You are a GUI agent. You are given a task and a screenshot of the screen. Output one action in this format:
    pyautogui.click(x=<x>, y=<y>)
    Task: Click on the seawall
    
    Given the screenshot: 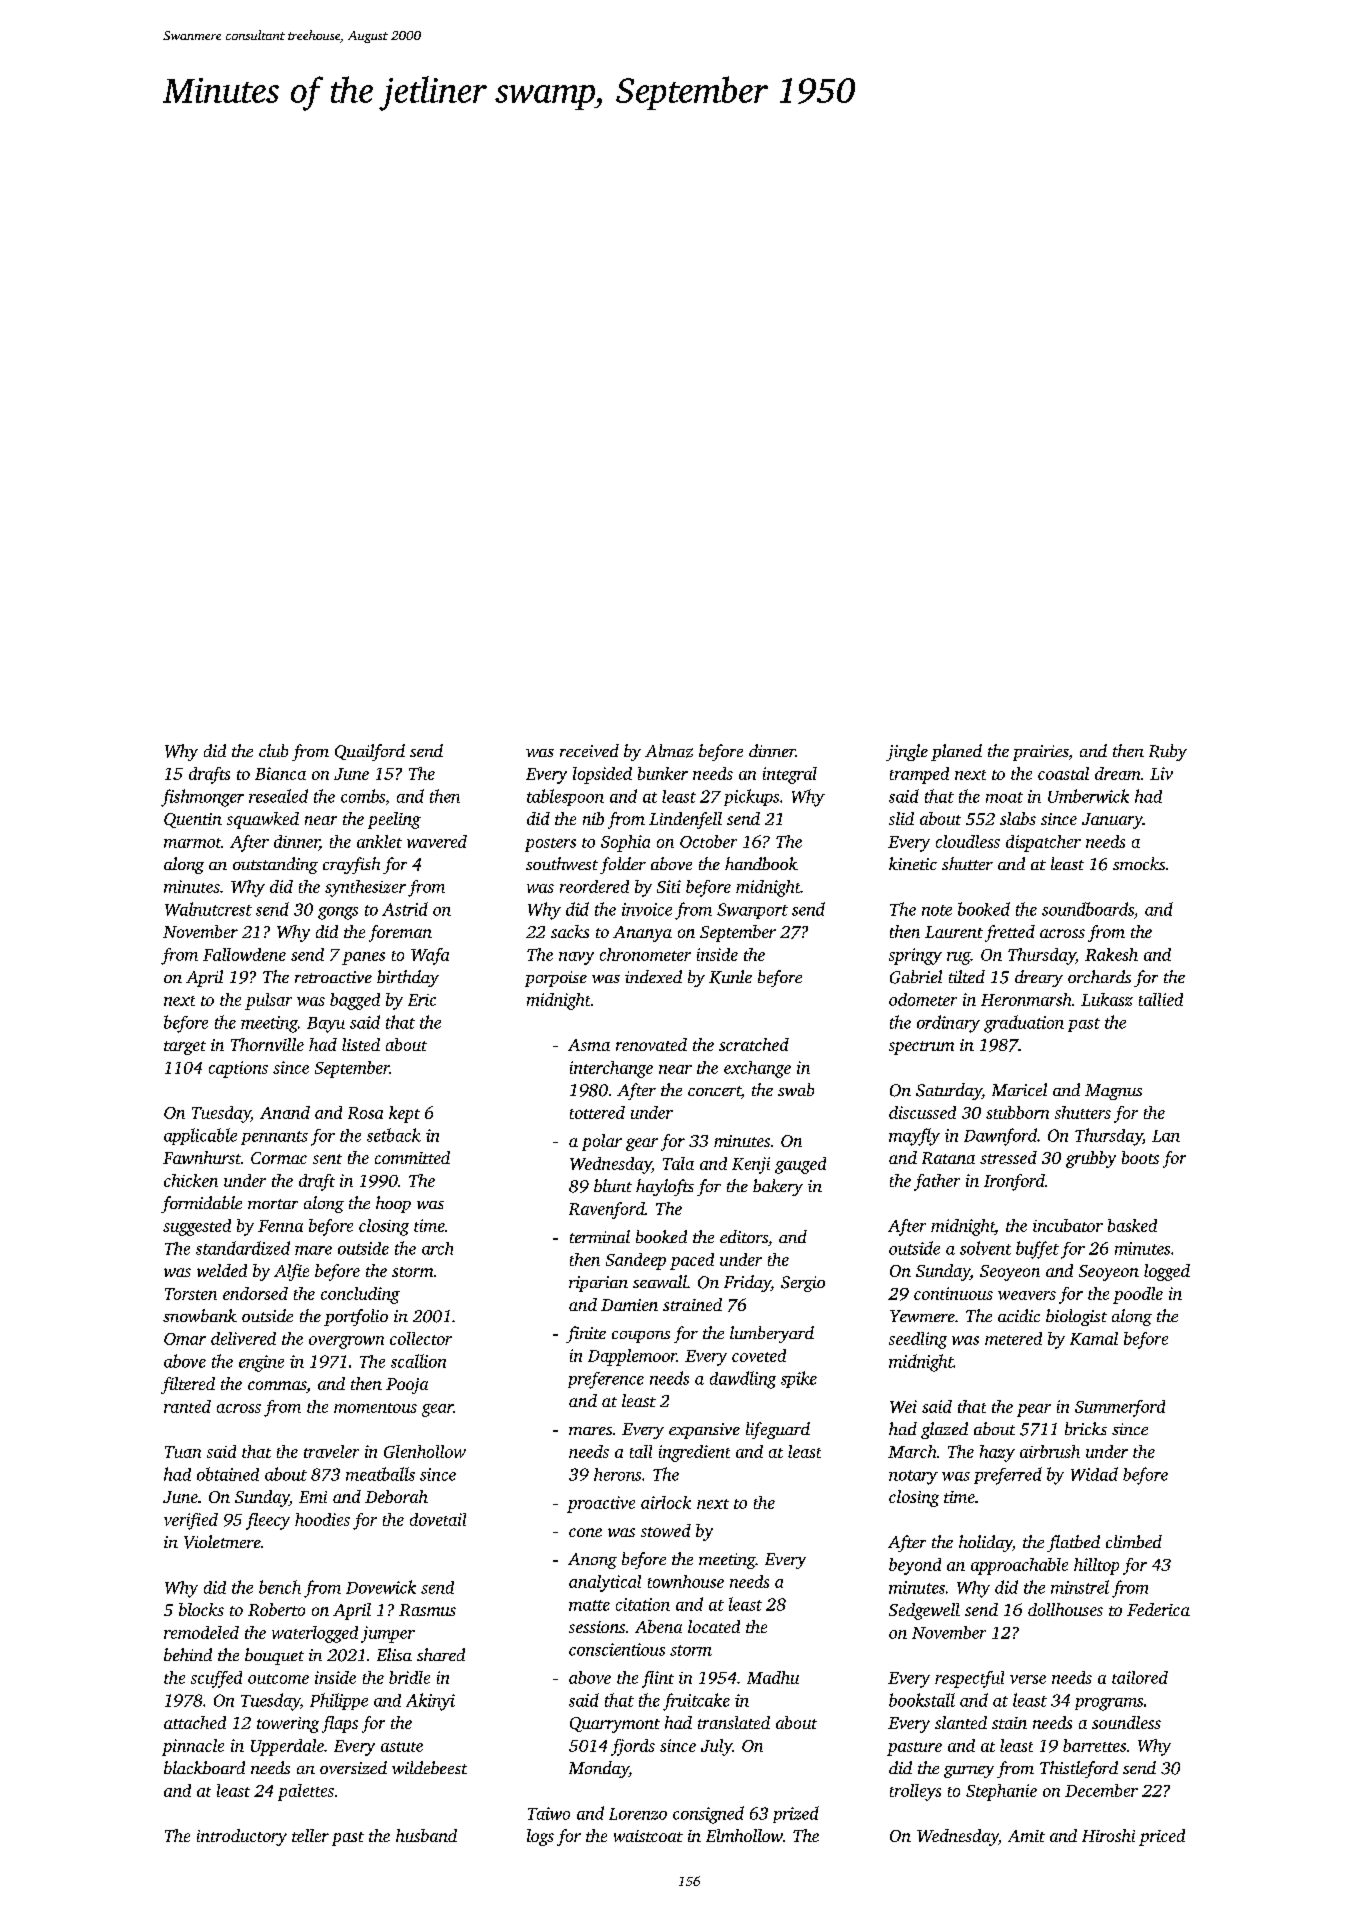 What is the action you would take?
    pyautogui.click(x=660, y=1281)
